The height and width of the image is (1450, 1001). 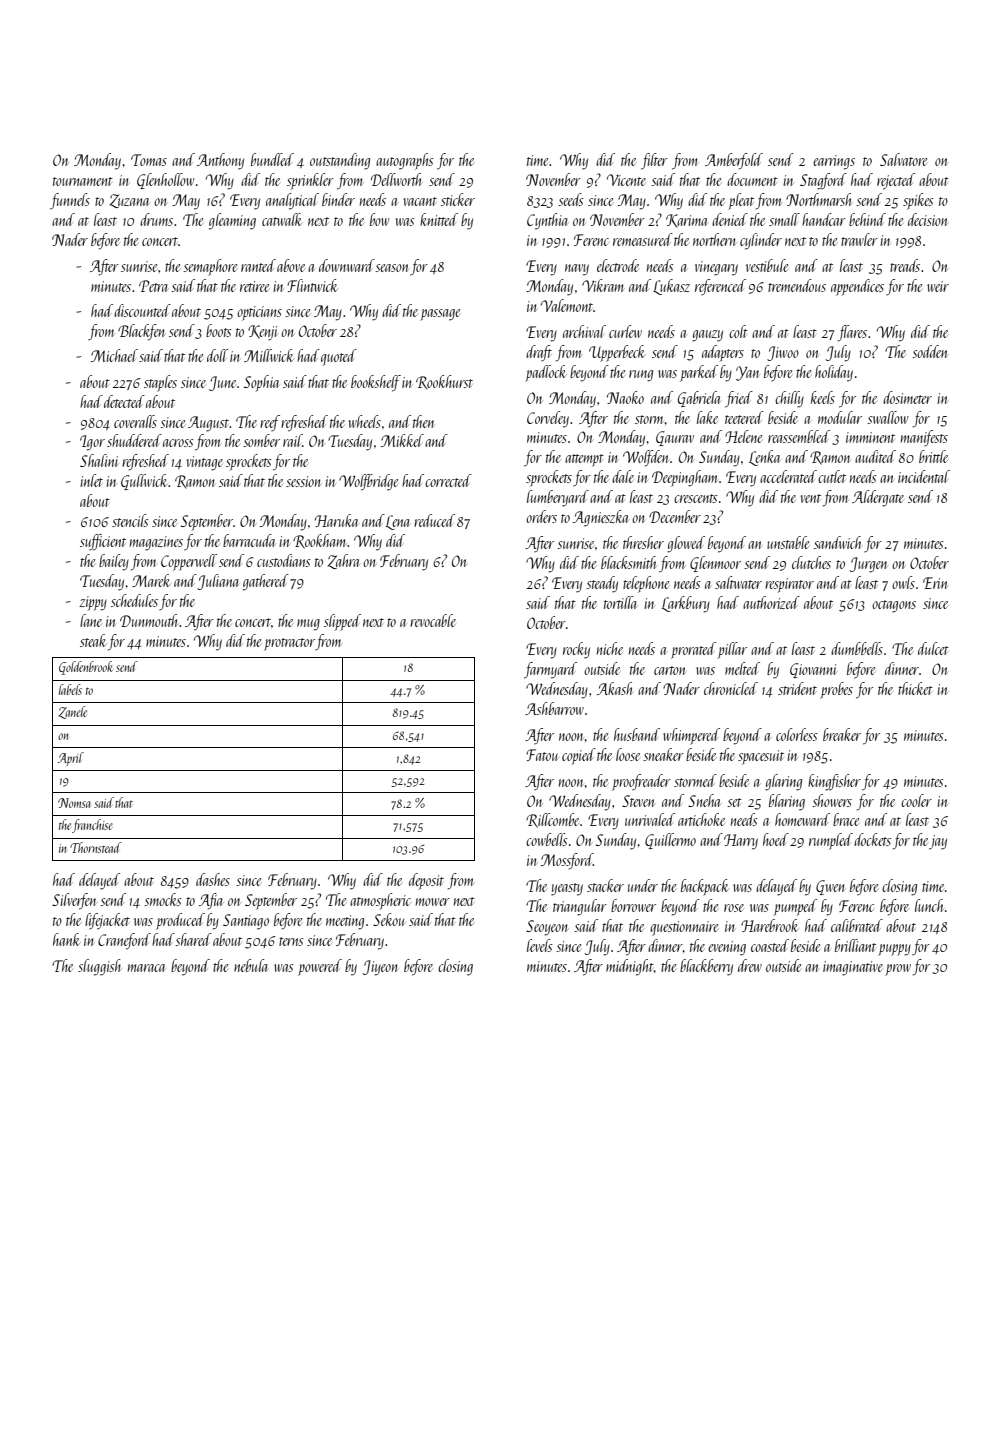 What do you see at coordinates (92, 826) in the image?
I see `franchise` at bounding box center [92, 826].
